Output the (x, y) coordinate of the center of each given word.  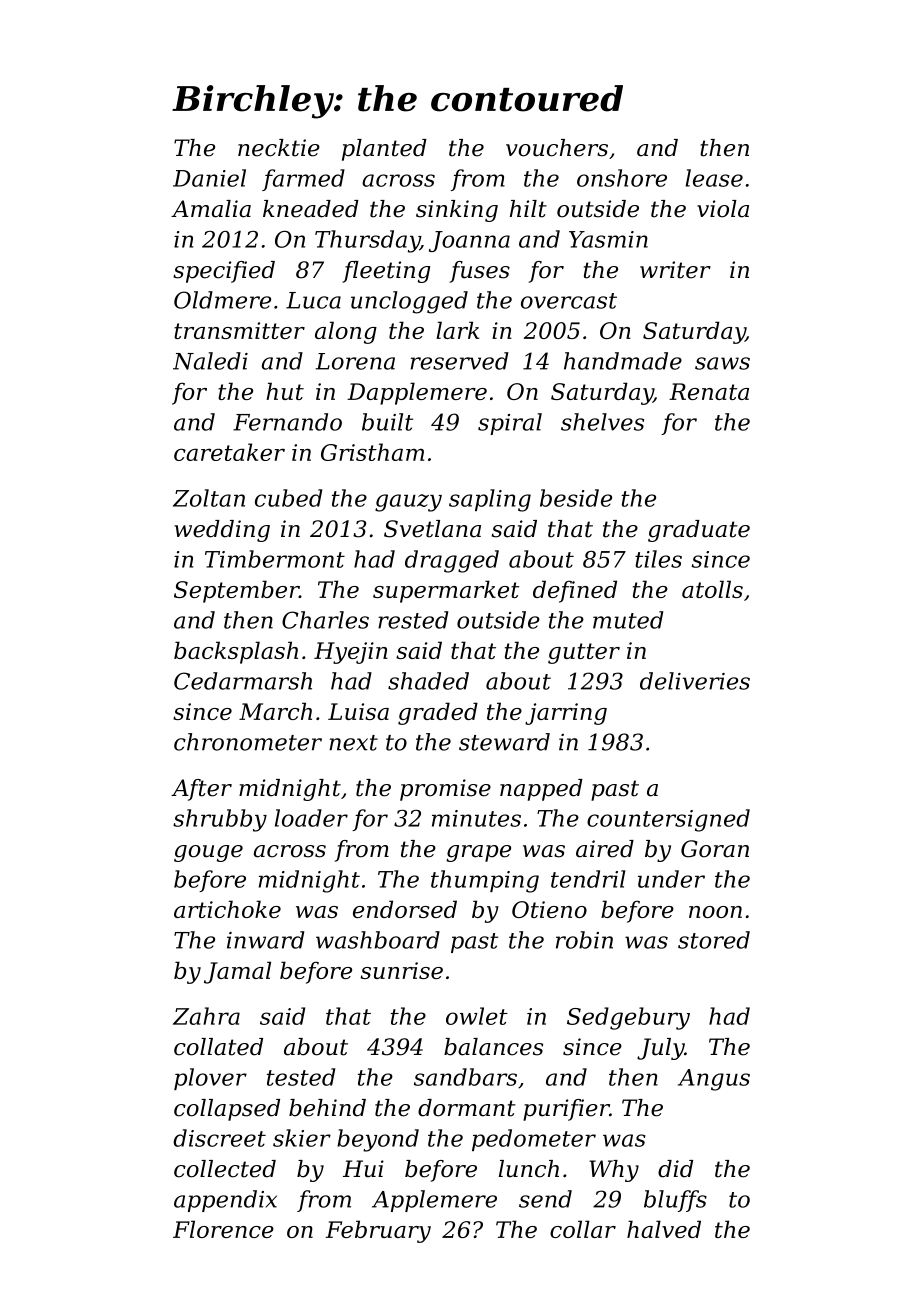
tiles (658, 559)
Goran (715, 849)
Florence (223, 1229)
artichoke (227, 909)
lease (714, 178)
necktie (279, 148)
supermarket (446, 591)
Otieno (549, 909)
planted (384, 150)
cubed (288, 498)
